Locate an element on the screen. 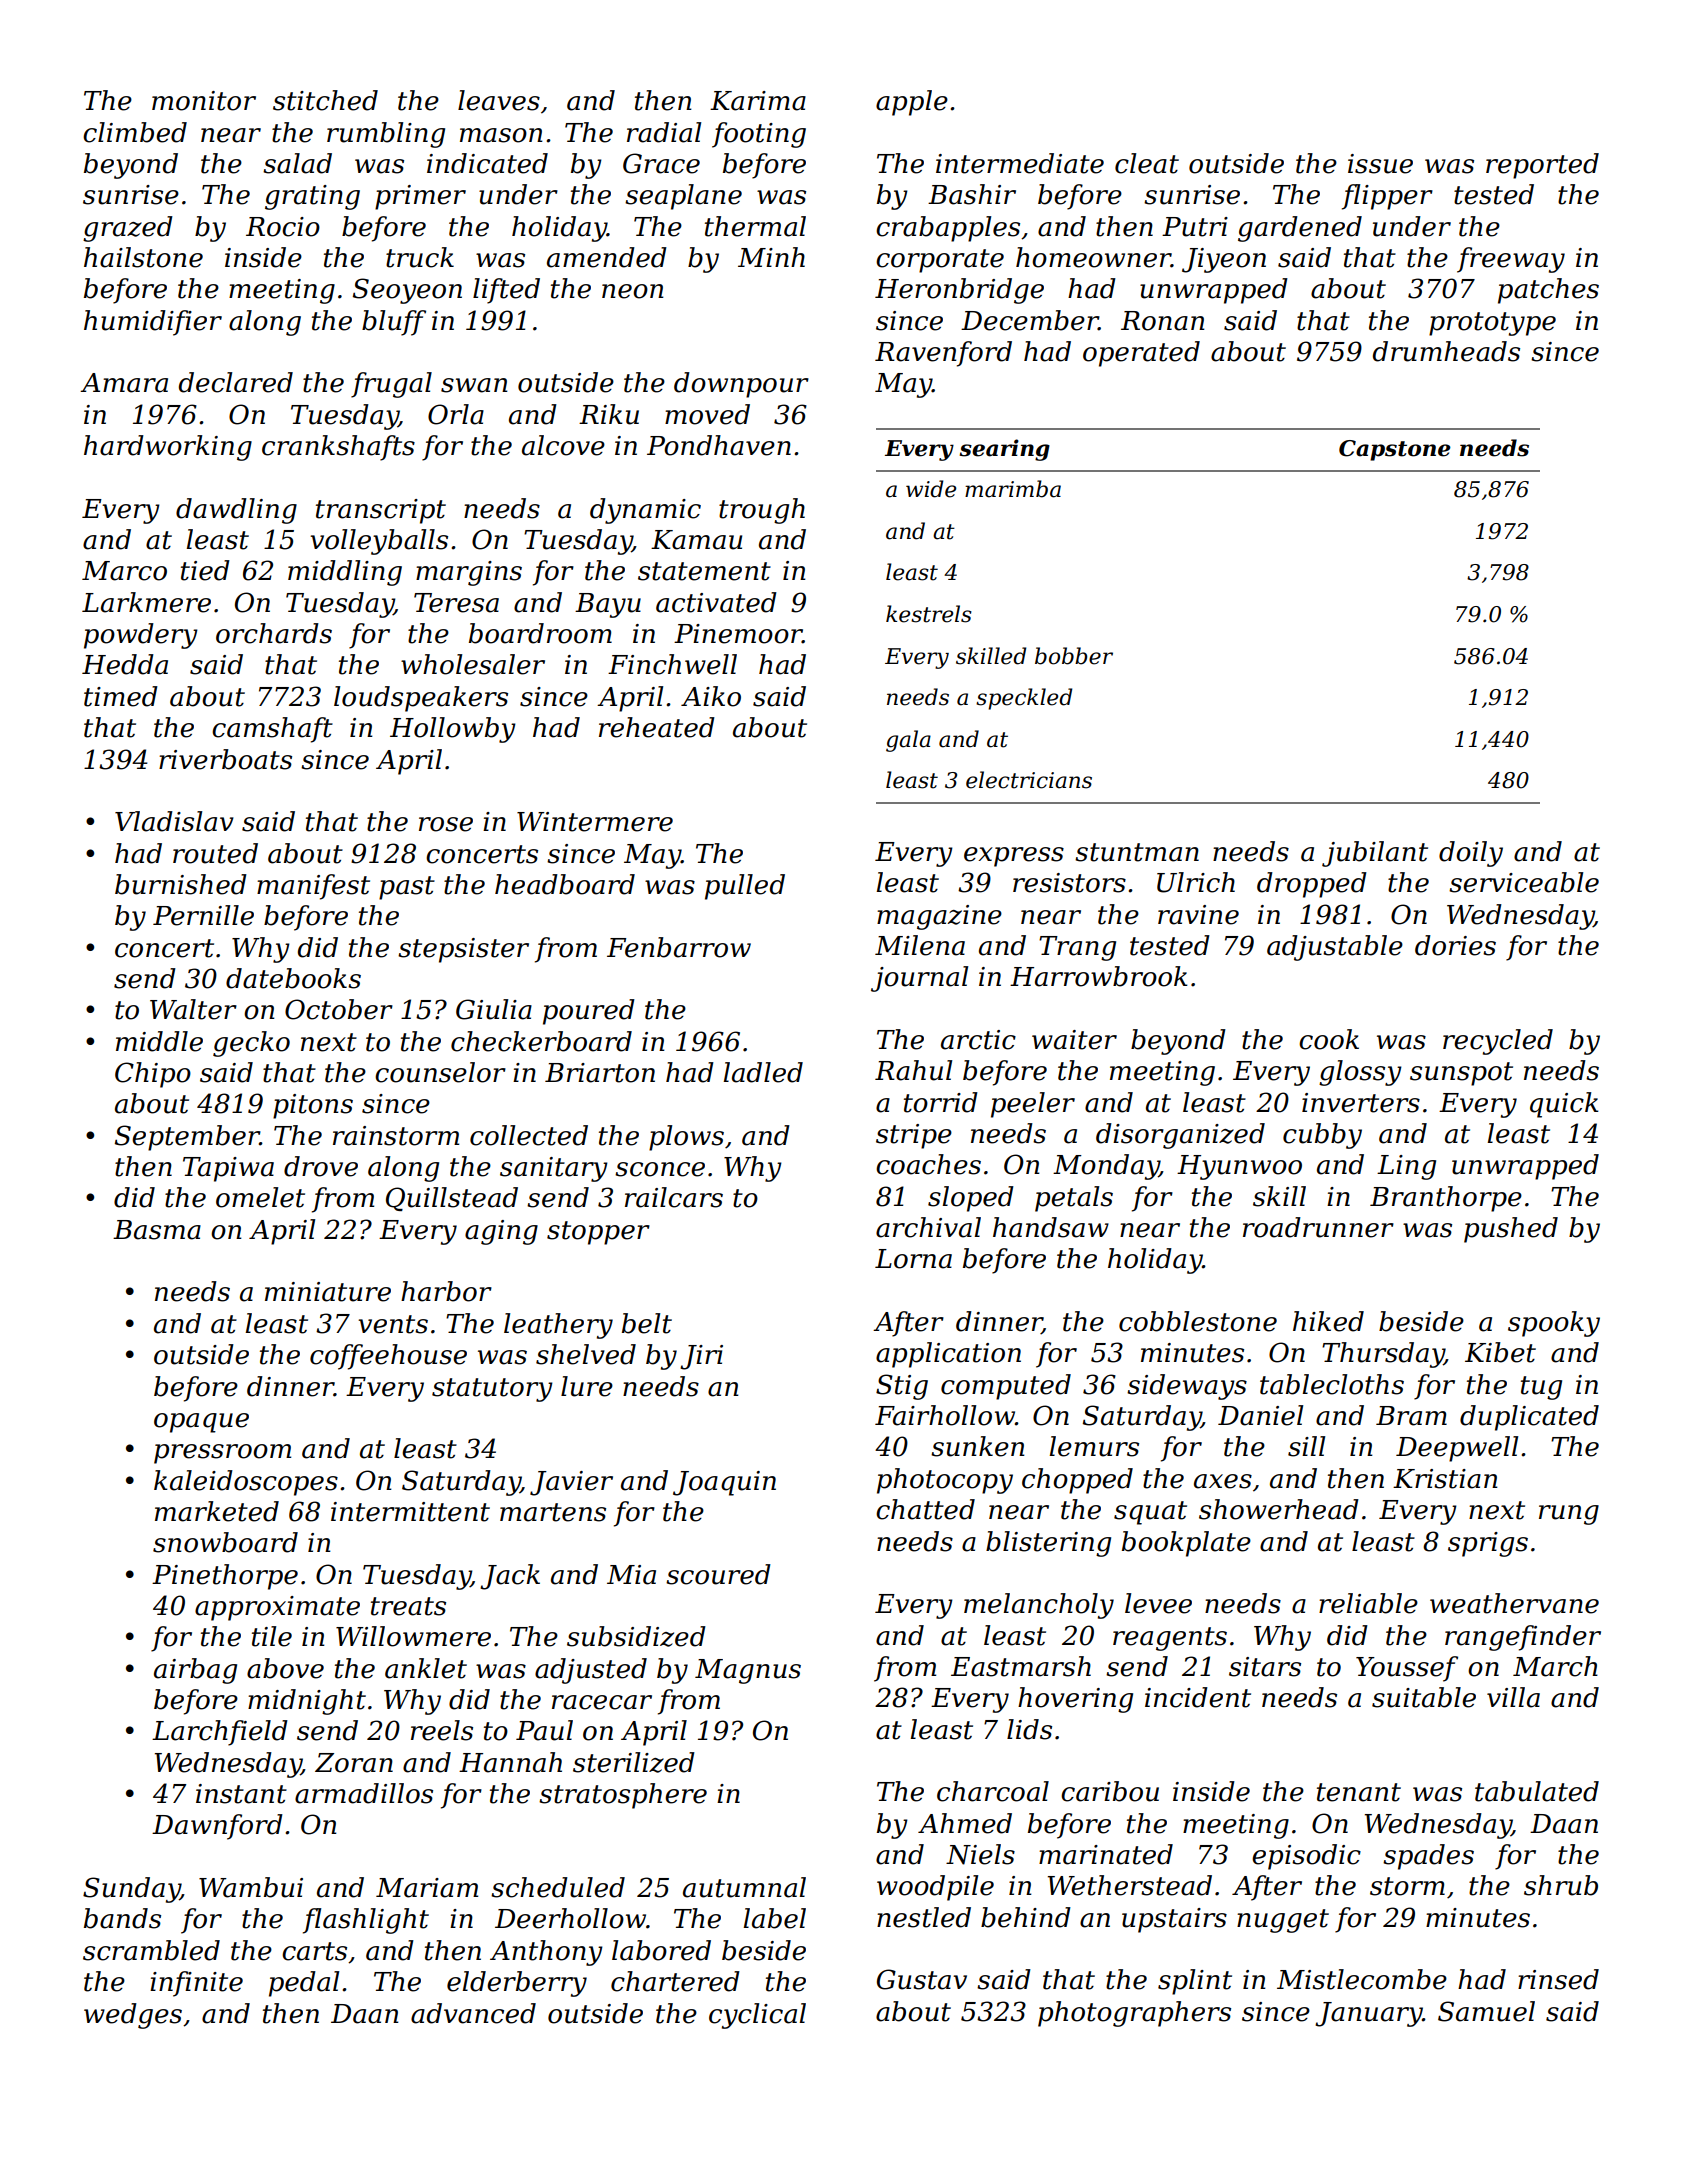 This screenshot has width=1683, height=2178. airbag is located at coordinates (195, 1671).
